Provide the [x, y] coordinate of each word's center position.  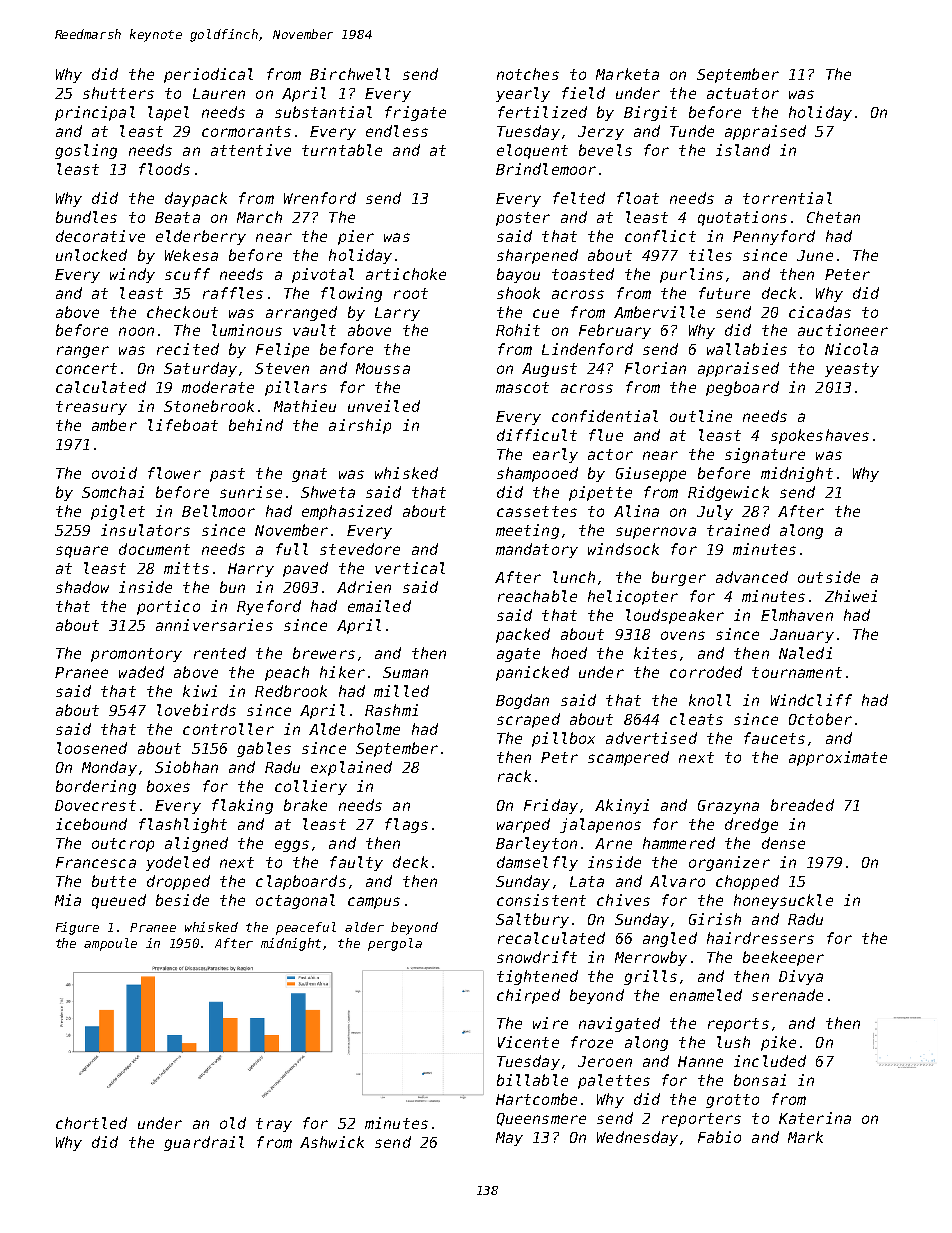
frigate [415, 113]
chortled [91, 1123]
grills [650, 977]
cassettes [537, 511]
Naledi [805, 653]
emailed [379, 606]
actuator [743, 93]
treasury [91, 408]
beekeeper [783, 958]
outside [829, 577]
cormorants [246, 131]
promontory [136, 655]
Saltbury [532, 920]
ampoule [110, 944]
